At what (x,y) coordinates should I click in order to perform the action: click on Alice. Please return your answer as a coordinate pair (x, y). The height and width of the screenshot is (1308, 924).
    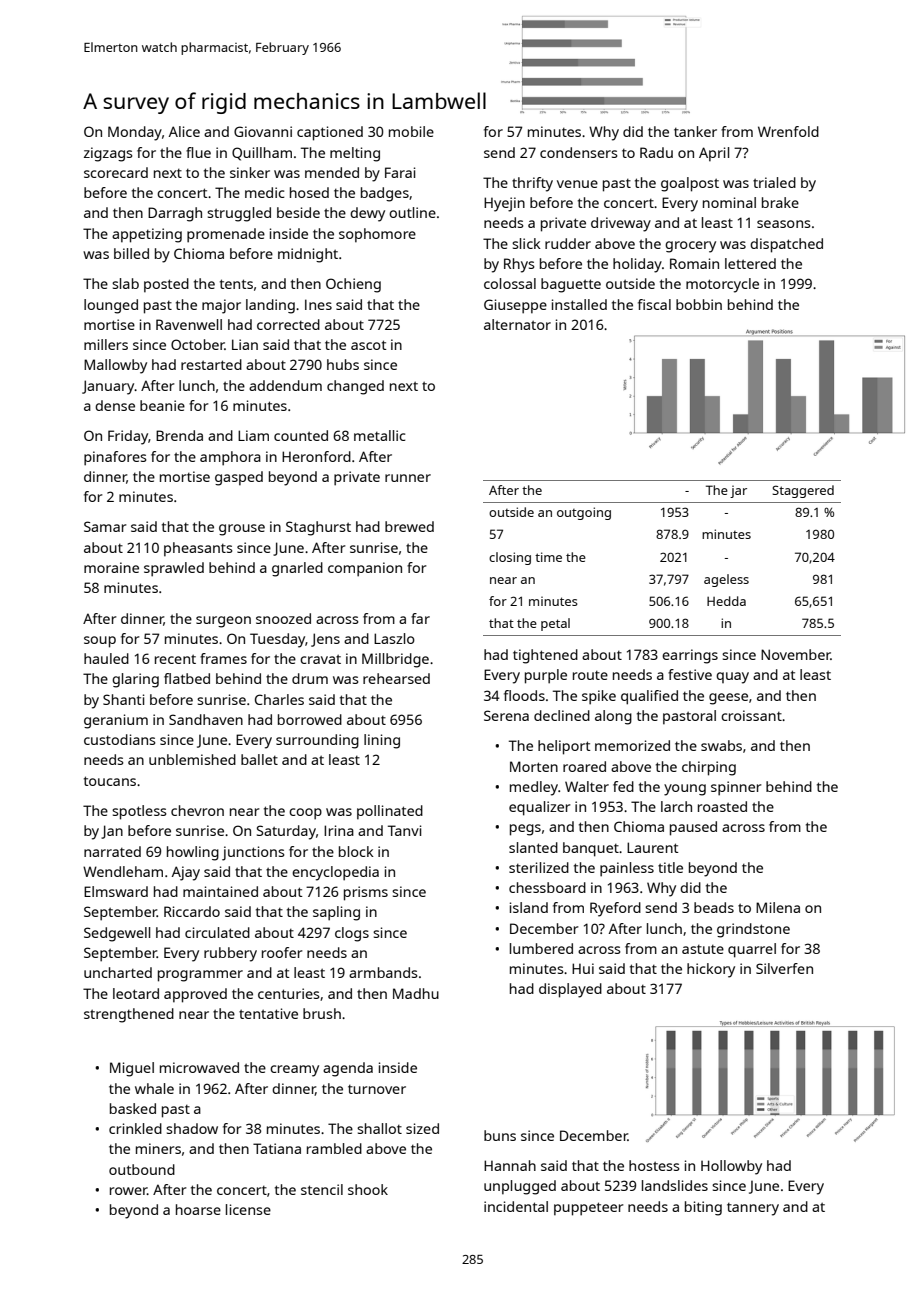
    Looking at the image, I should click on (184, 131).
